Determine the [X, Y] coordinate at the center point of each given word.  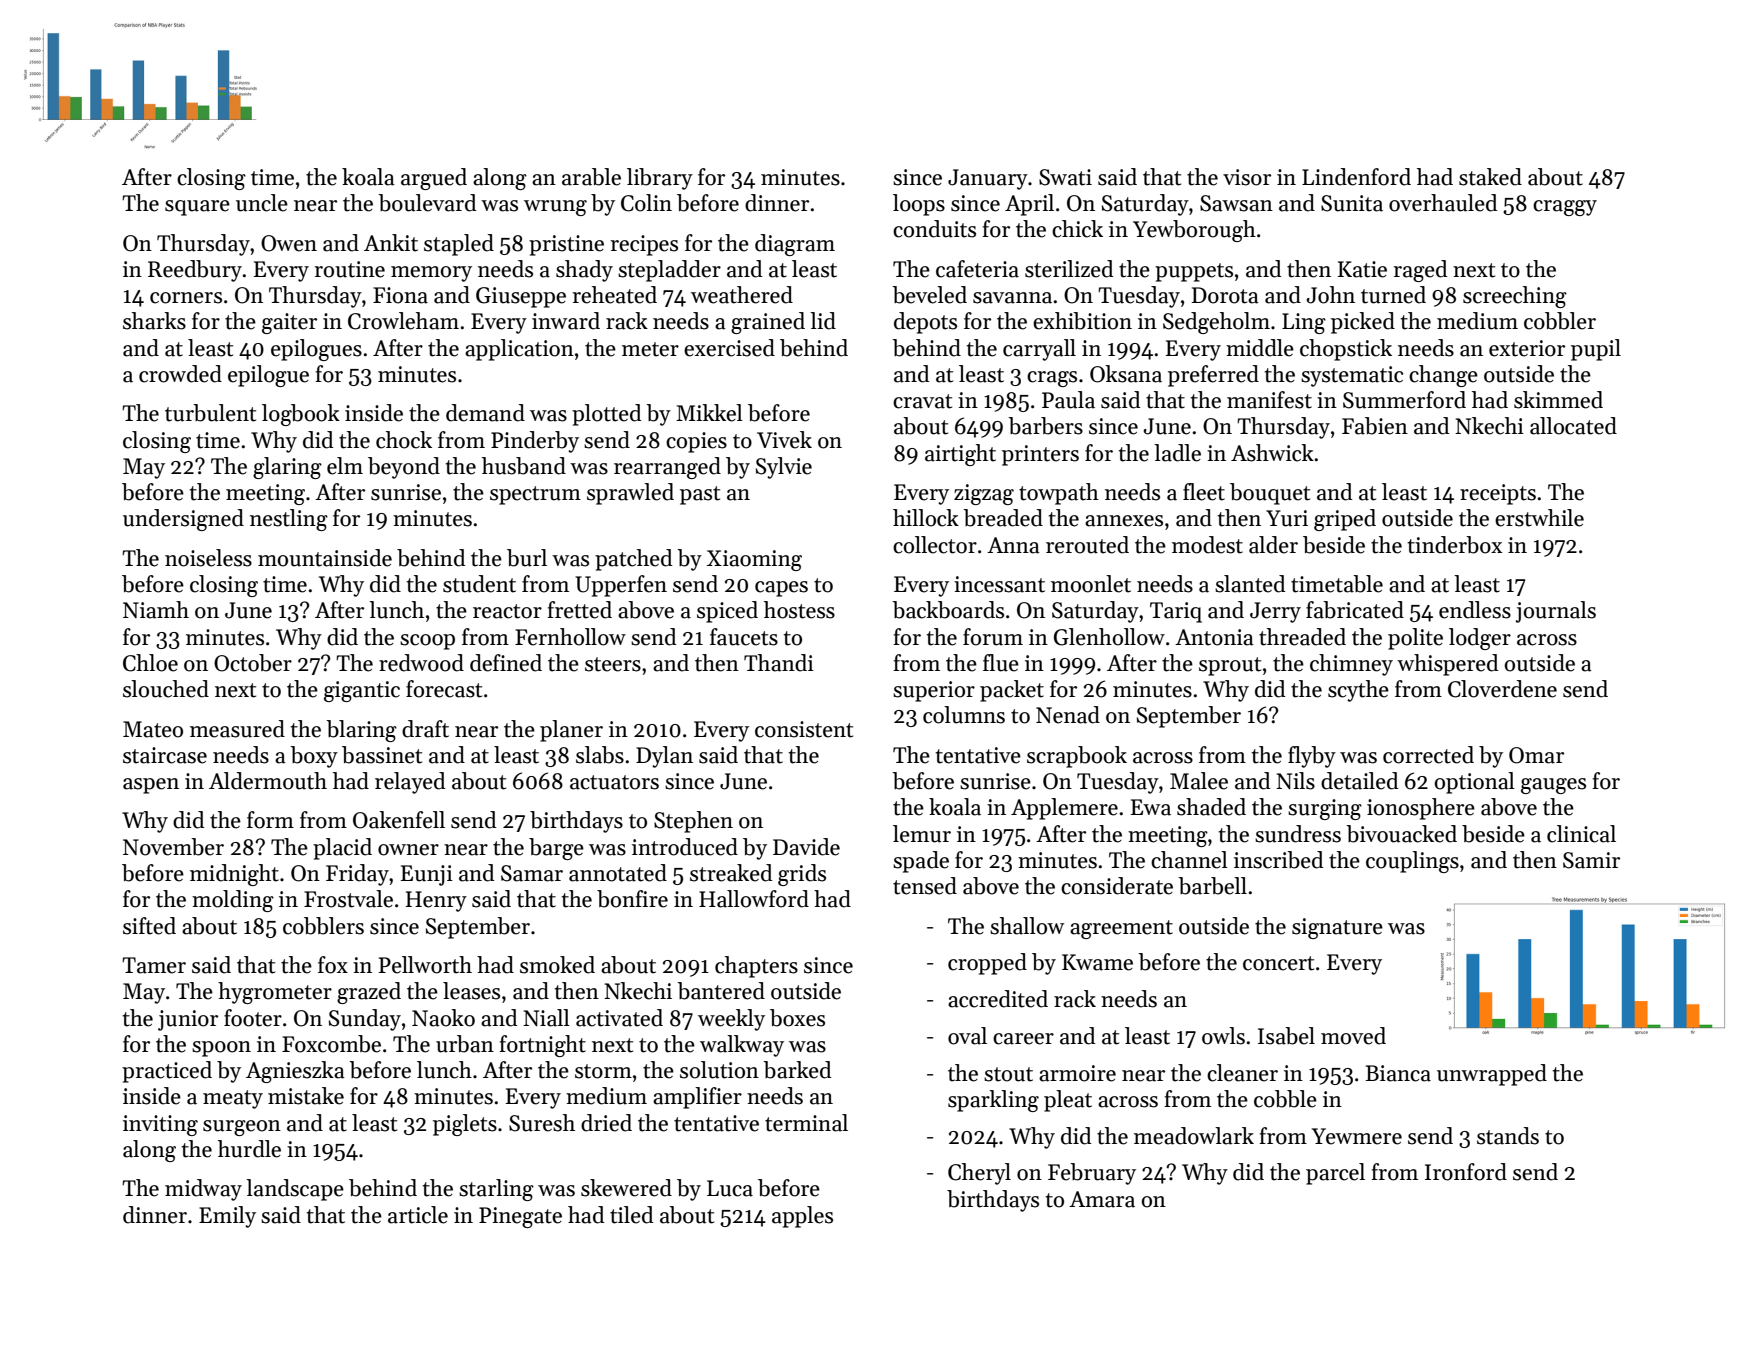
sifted [149, 926]
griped [1345, 520]
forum [993, 637]
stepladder [669, 271]
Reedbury [195, 271]
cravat [922, 401]
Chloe [150, 663]
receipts [1498, 494]
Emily [227, 1217]
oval [967, 1036]
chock [404, 440]
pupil [1596, 350]
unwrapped [1492, 1075]
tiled [632, 1215]
